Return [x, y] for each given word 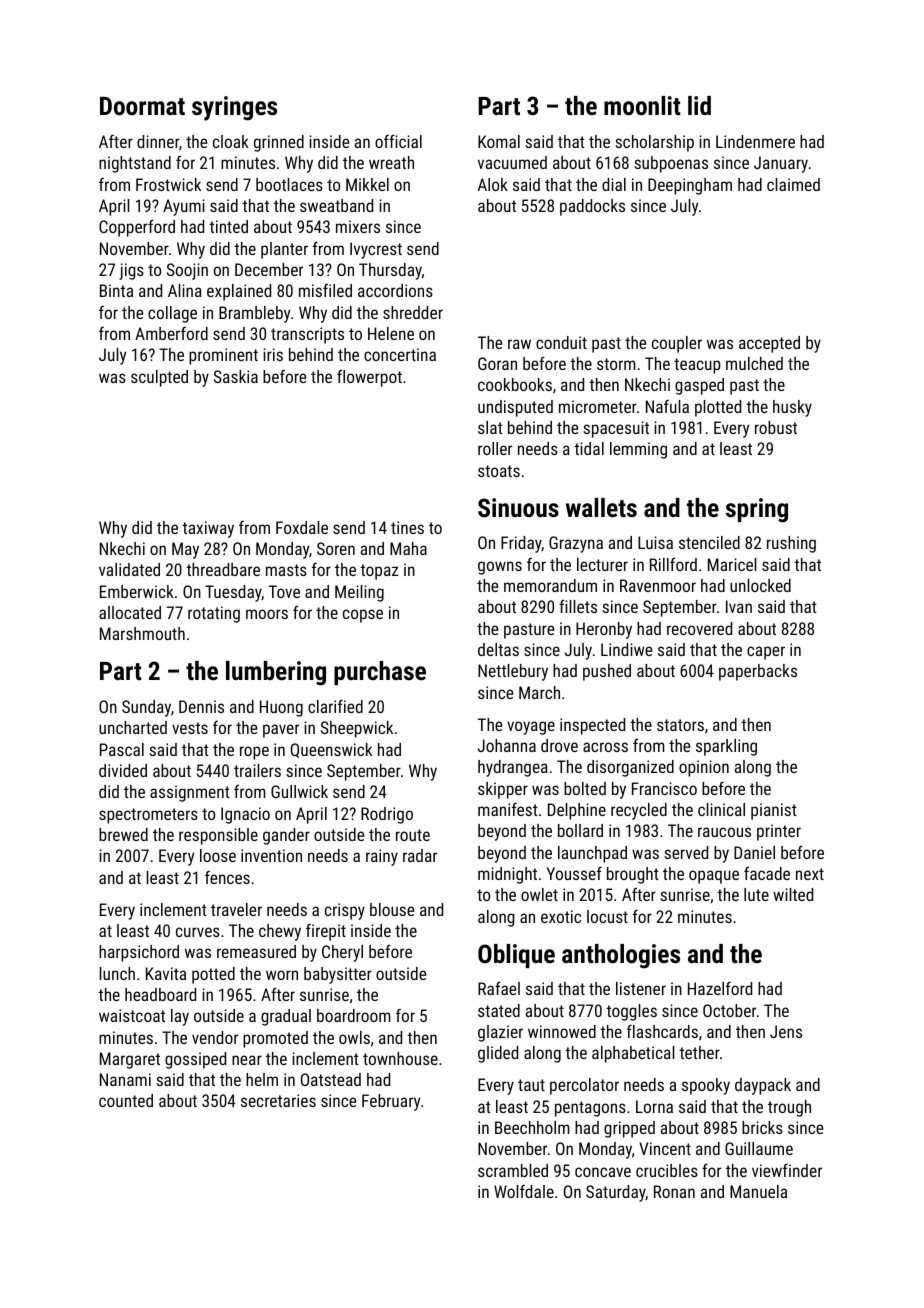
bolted [585, 788]
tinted [228, 226]
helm [262, 1079]
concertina [400, 354]
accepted [769, 344]
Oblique [516, 956]
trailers [257, 770]
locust [607, 916]
